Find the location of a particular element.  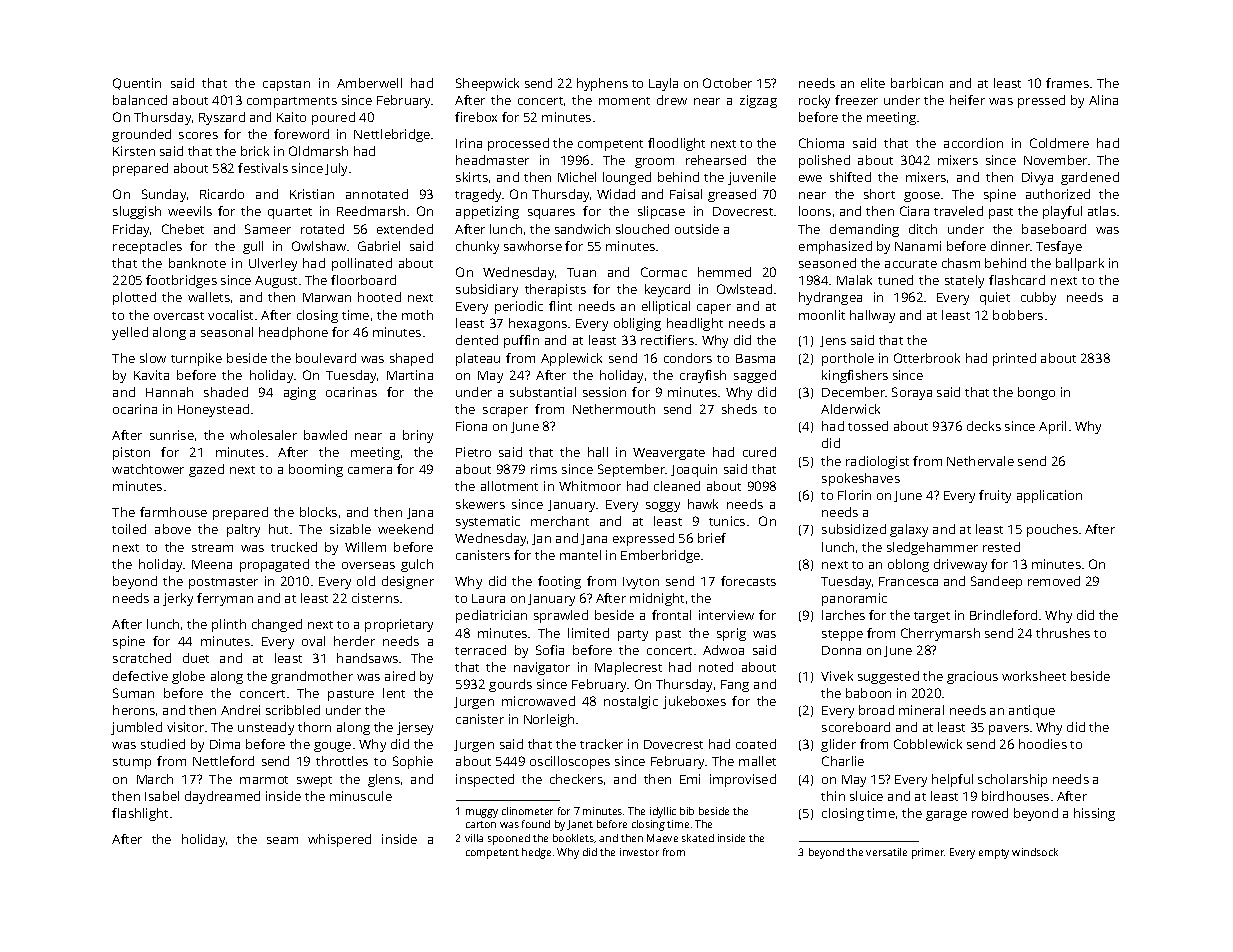

juvenile is located at coordinates (752, 178).
